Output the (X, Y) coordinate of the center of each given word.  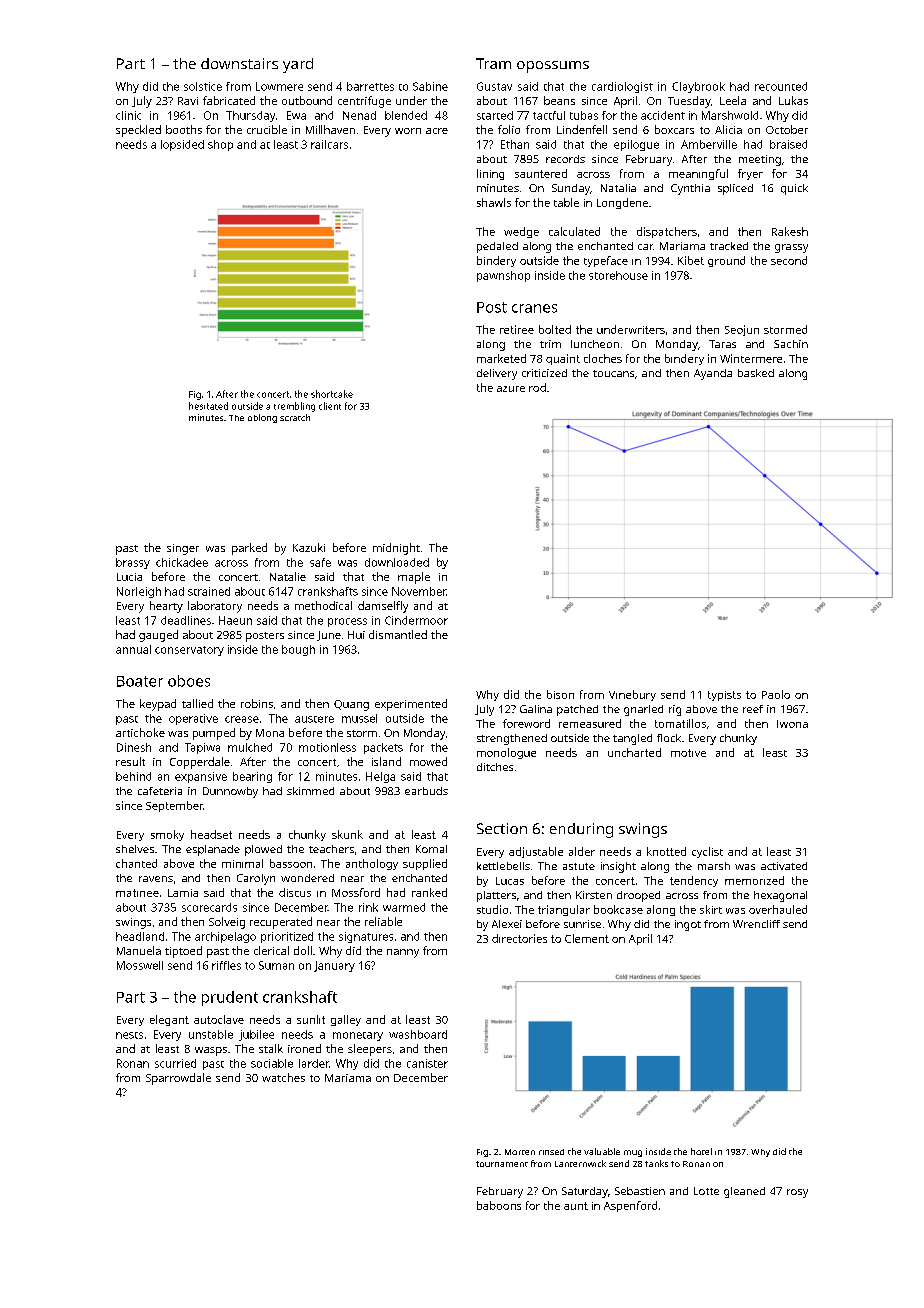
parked (249, 549)
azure (511, 389)
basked (756, 373)
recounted (781, 86)
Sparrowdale (178, 1079)
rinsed (551, 1152)
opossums (553, 67)
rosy (797, 1193)
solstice (203, 86)
